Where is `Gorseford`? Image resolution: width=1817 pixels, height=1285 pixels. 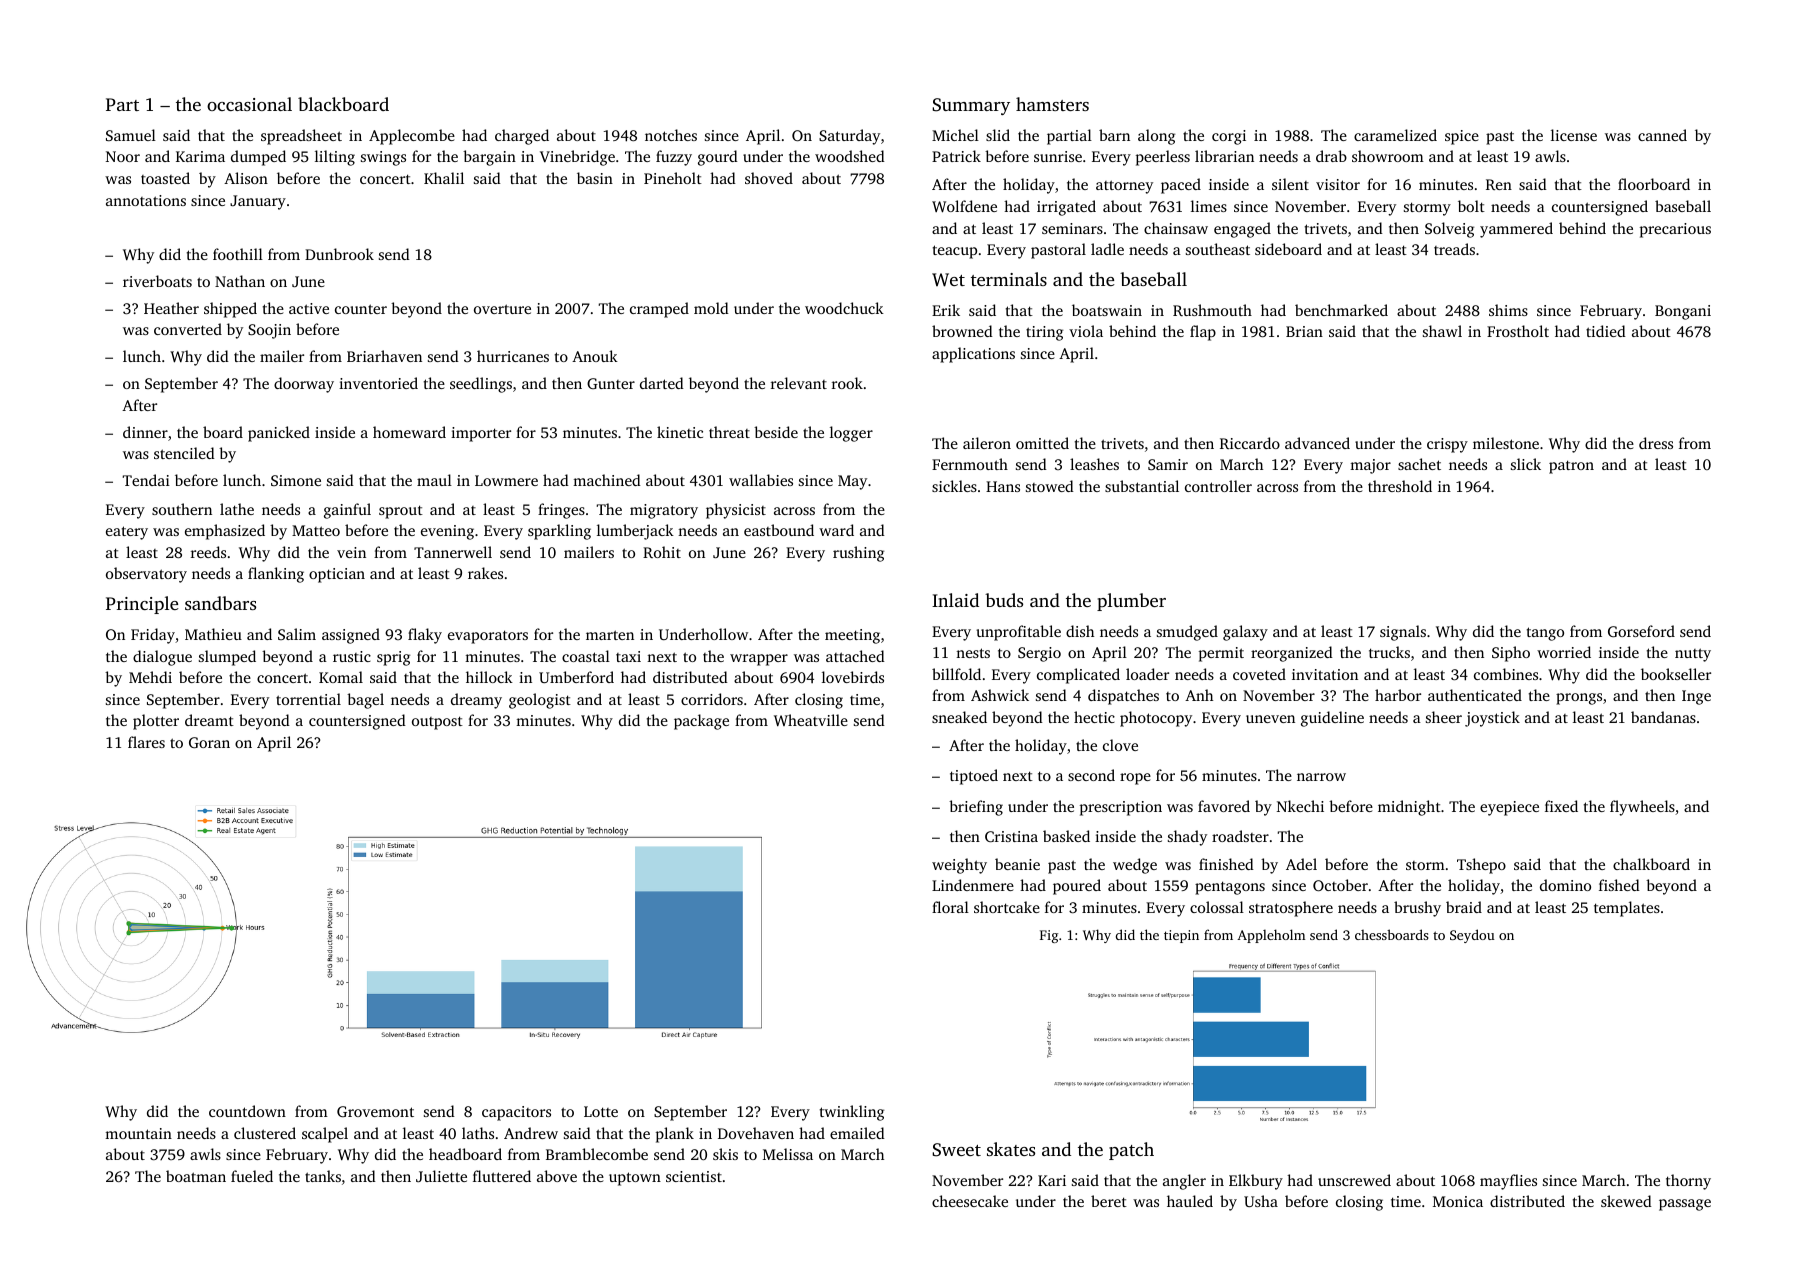 Gorseford is located at coordinates (1641, 631).
